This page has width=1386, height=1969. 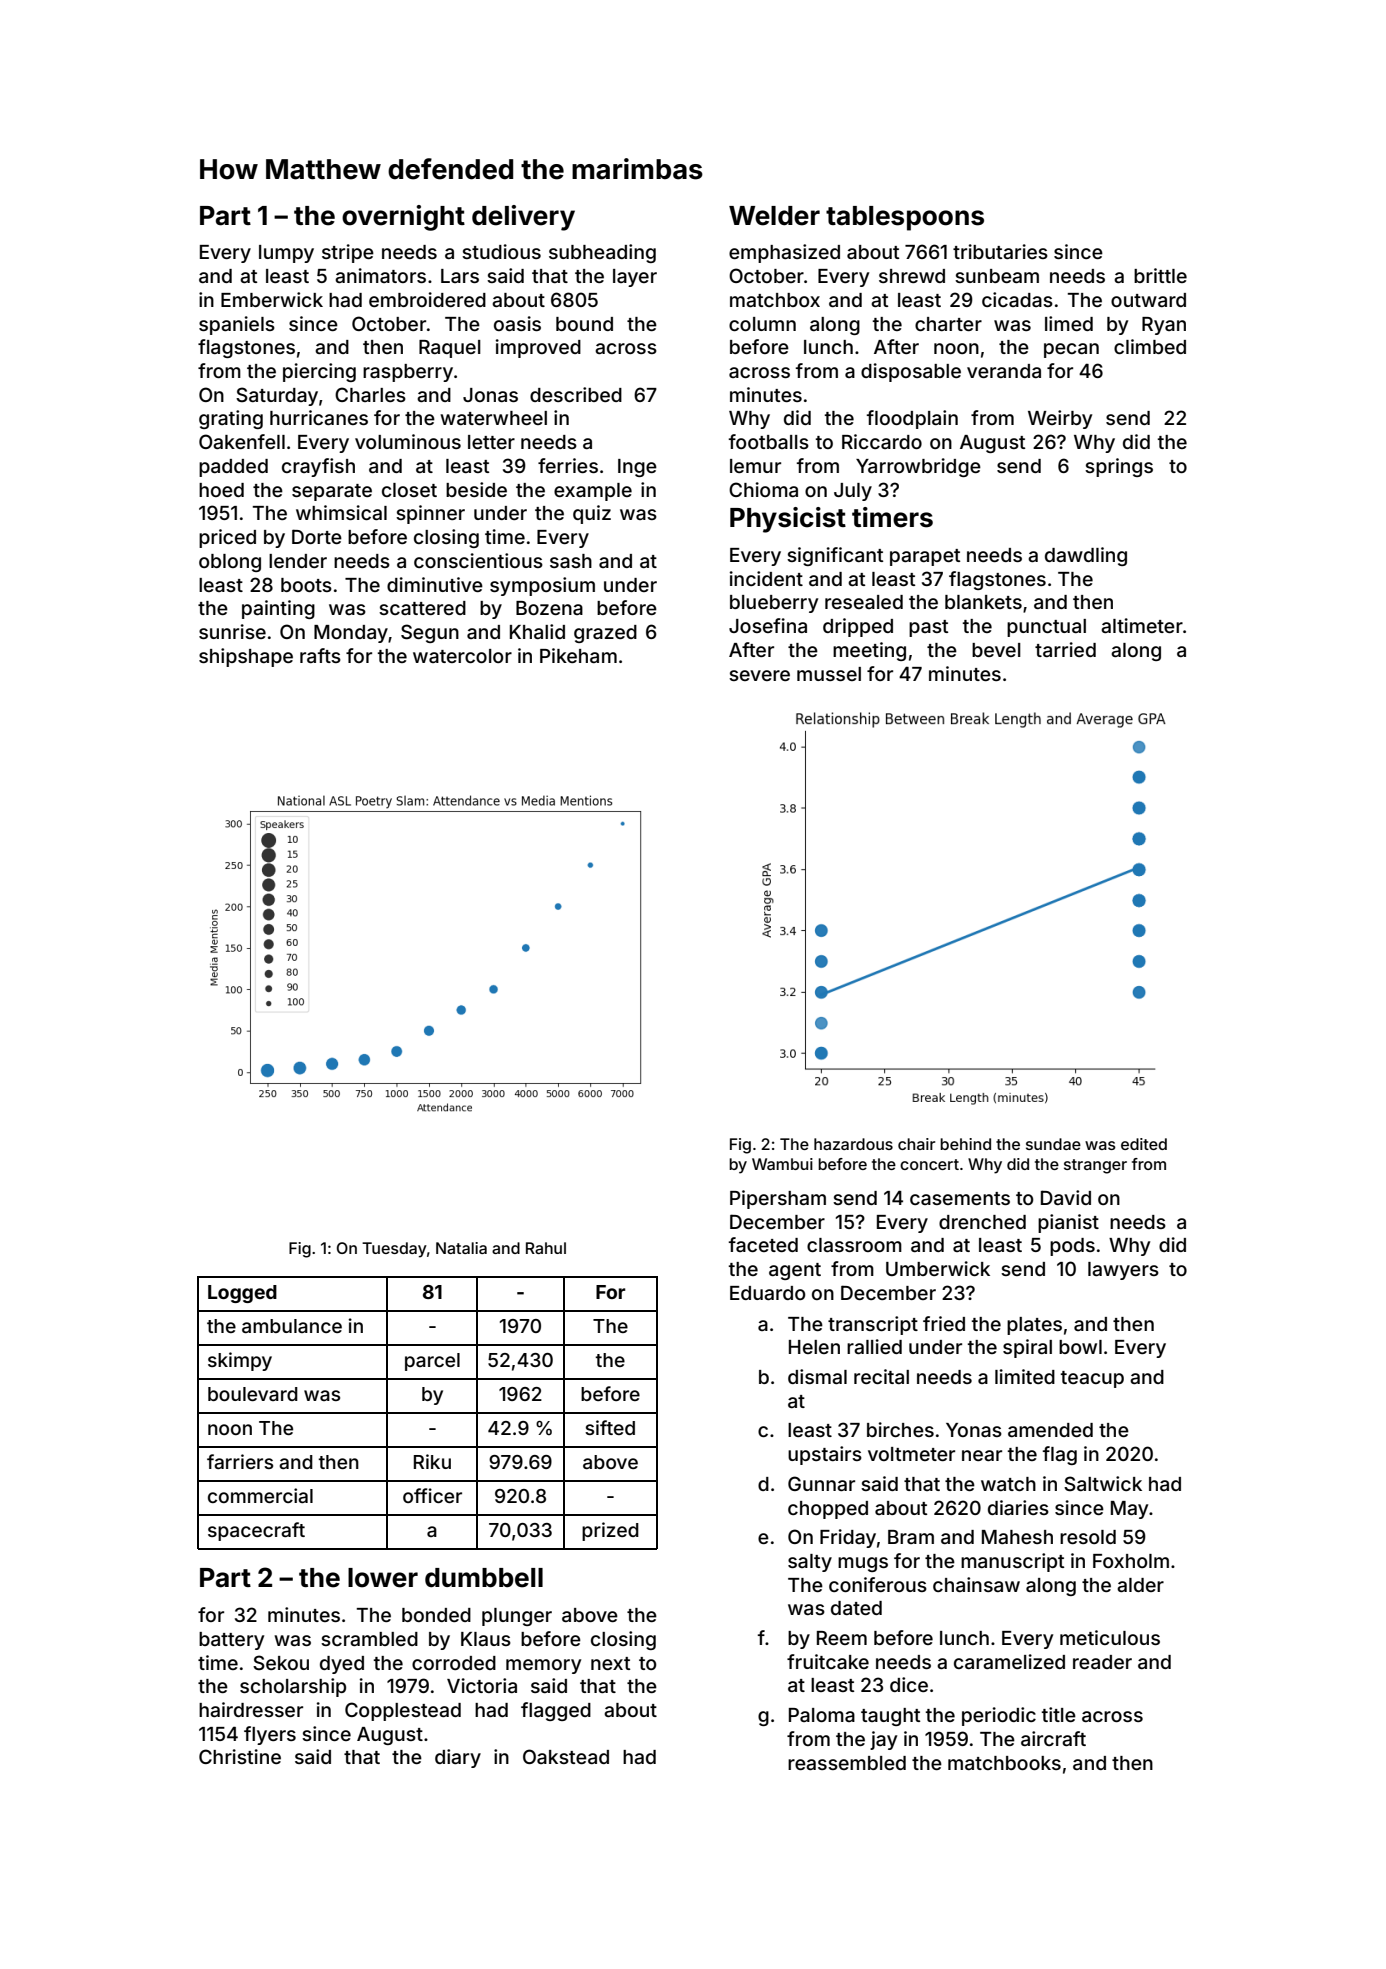 What do you see at coordinates (1004, 1763) in the page?
I see `matchbooks` at bounding box center [1004, 1763].
